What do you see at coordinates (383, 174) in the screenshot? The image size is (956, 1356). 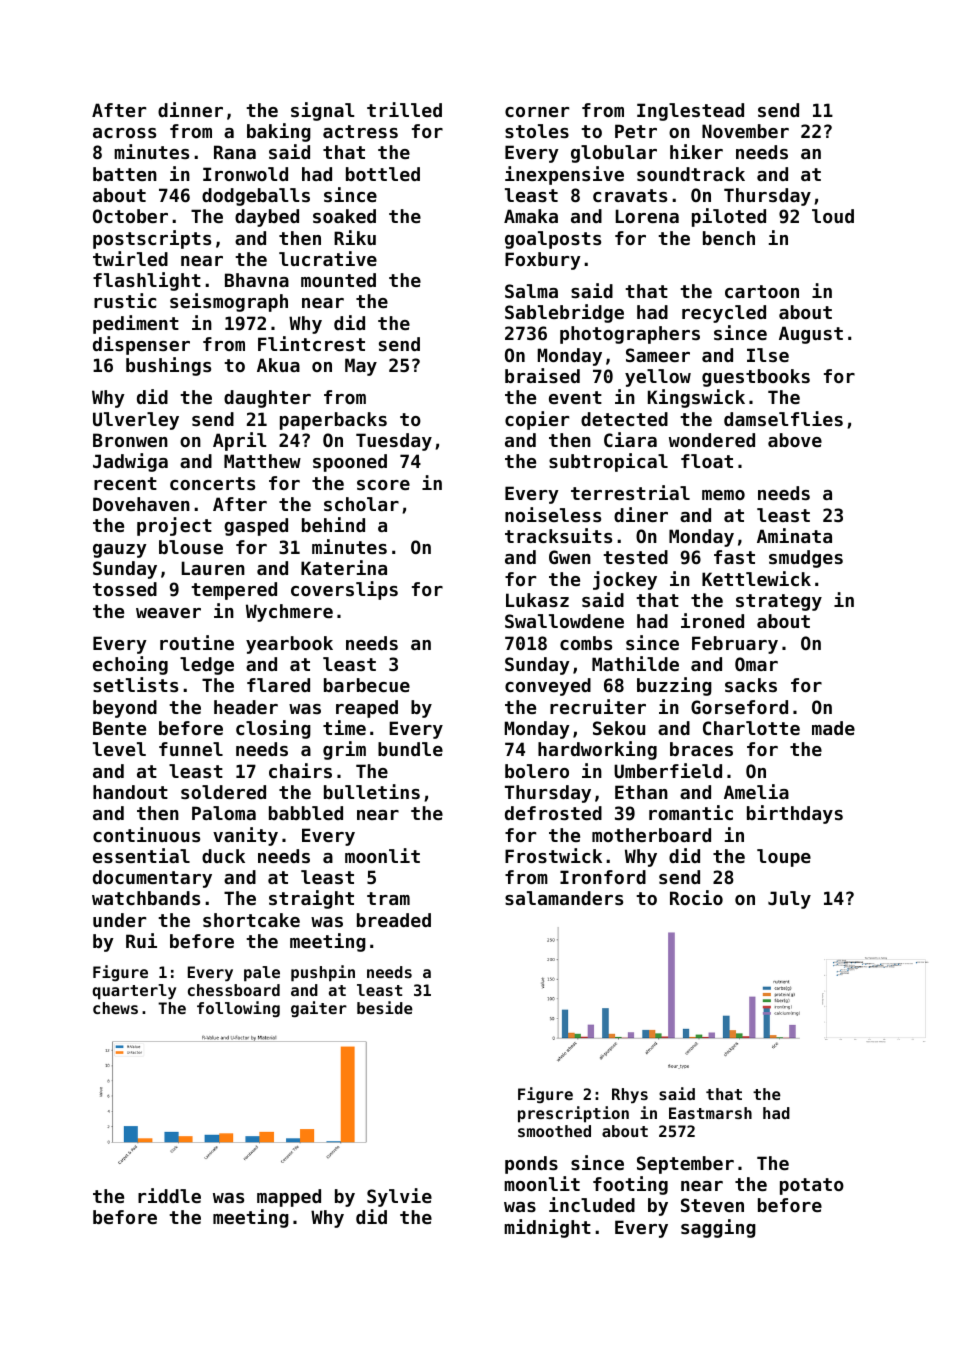 I see `bottled` at bounding box center [383, 174].
